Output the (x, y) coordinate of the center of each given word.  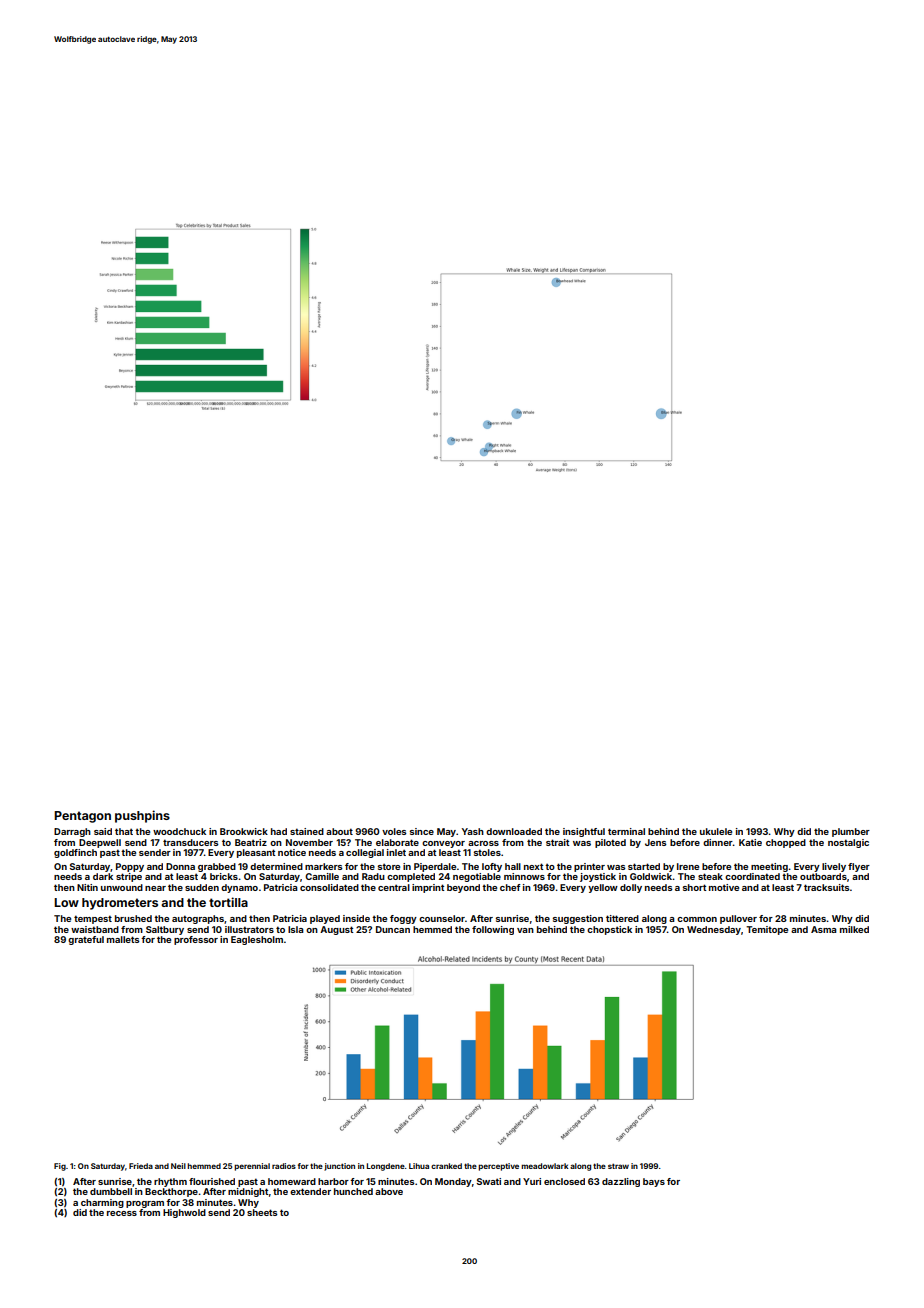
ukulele (716, 831)
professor (196, 940)
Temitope (767, 930)
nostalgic (848, 843)
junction (339, 1167)
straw (618, 1166)
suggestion (578, 919)
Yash (473, 831)
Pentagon (82, 817)
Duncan (393, 929)
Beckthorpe (171, 1192)
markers (324, 866)
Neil (178, 1166)
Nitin (87, 887)
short (694, 887)
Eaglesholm (257, 940)
